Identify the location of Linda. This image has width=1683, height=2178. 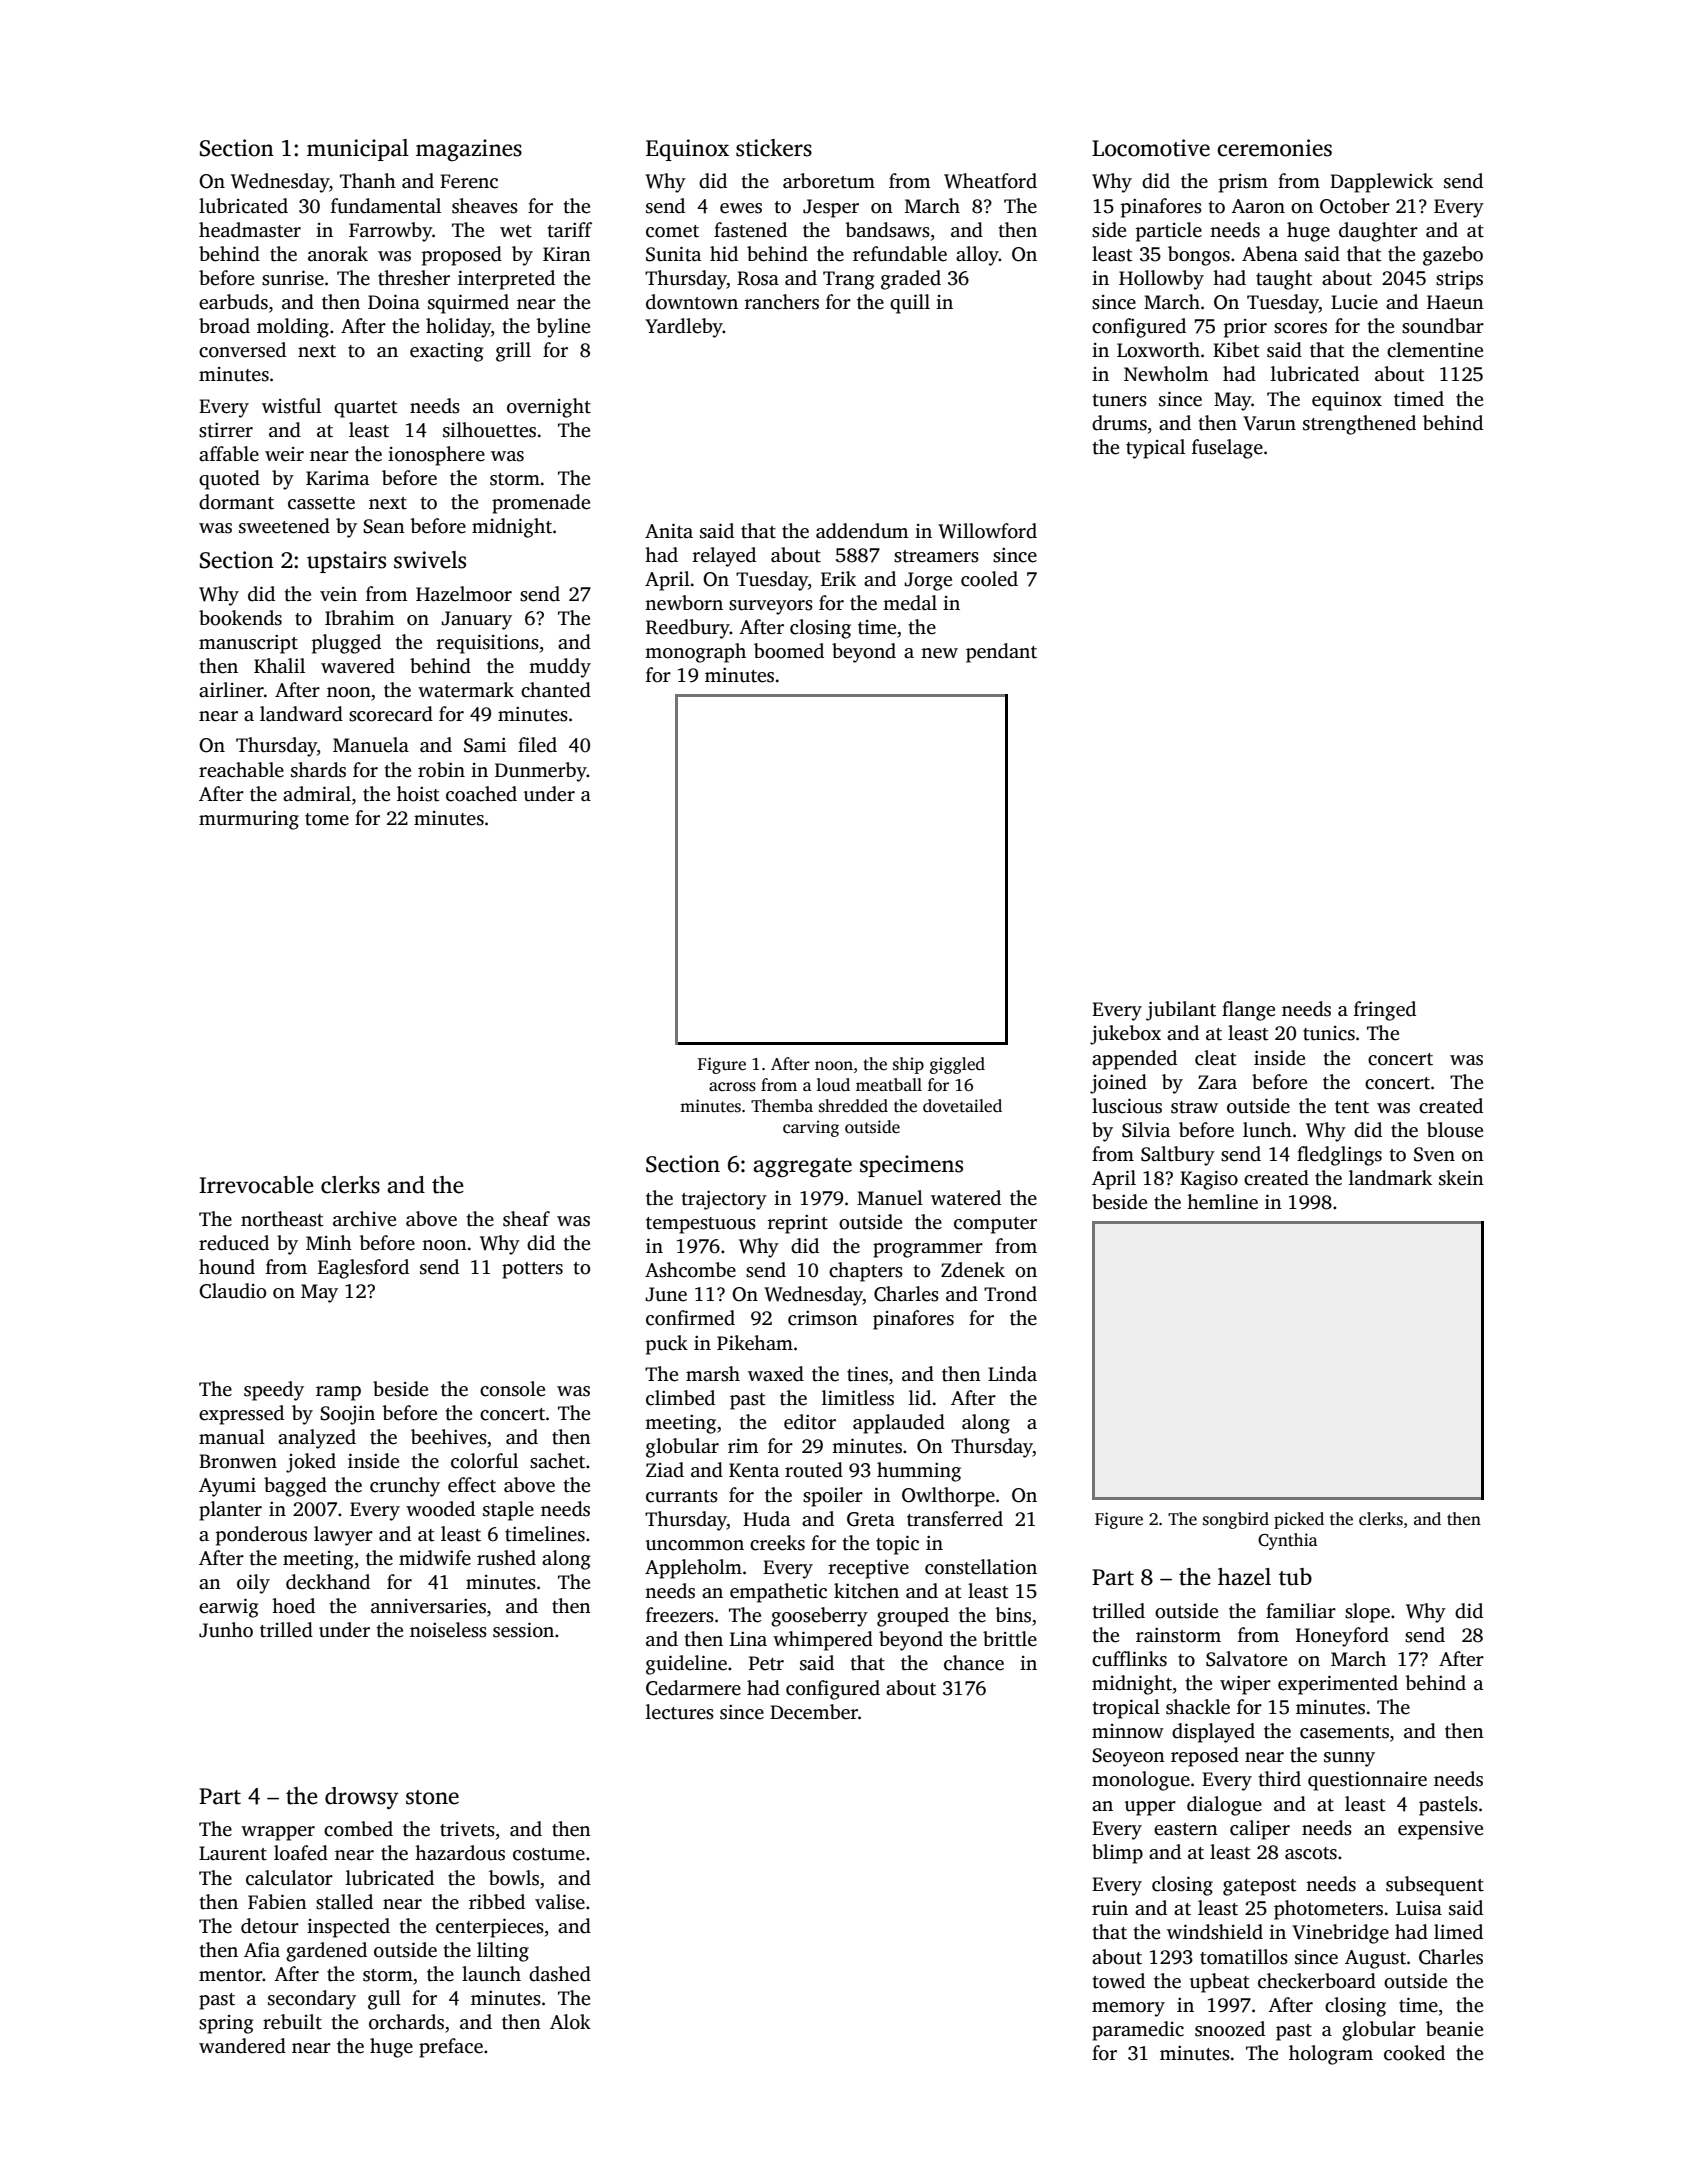
(1012, 1374).
